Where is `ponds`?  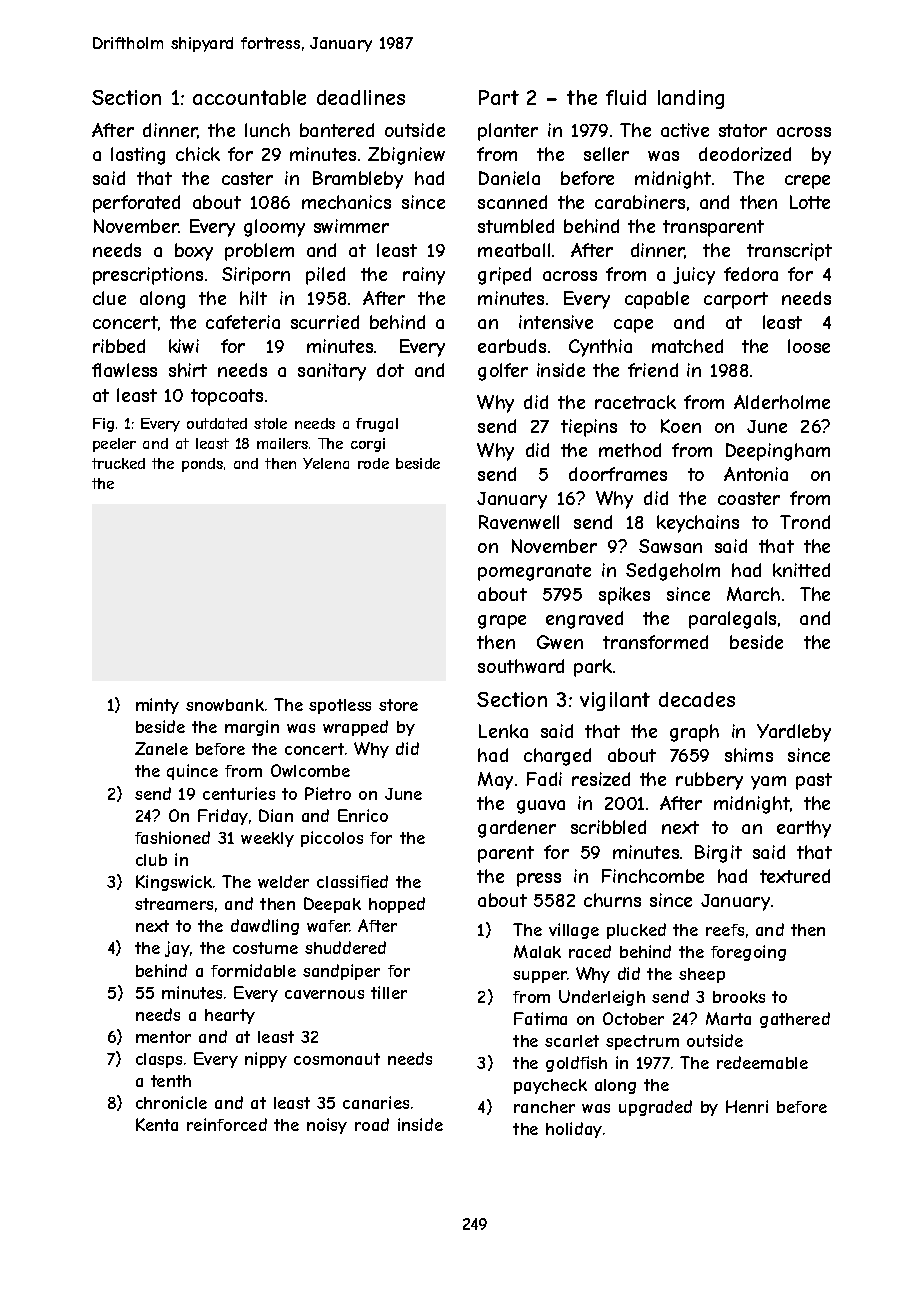 ponds is located at coordinates (202, 465).
